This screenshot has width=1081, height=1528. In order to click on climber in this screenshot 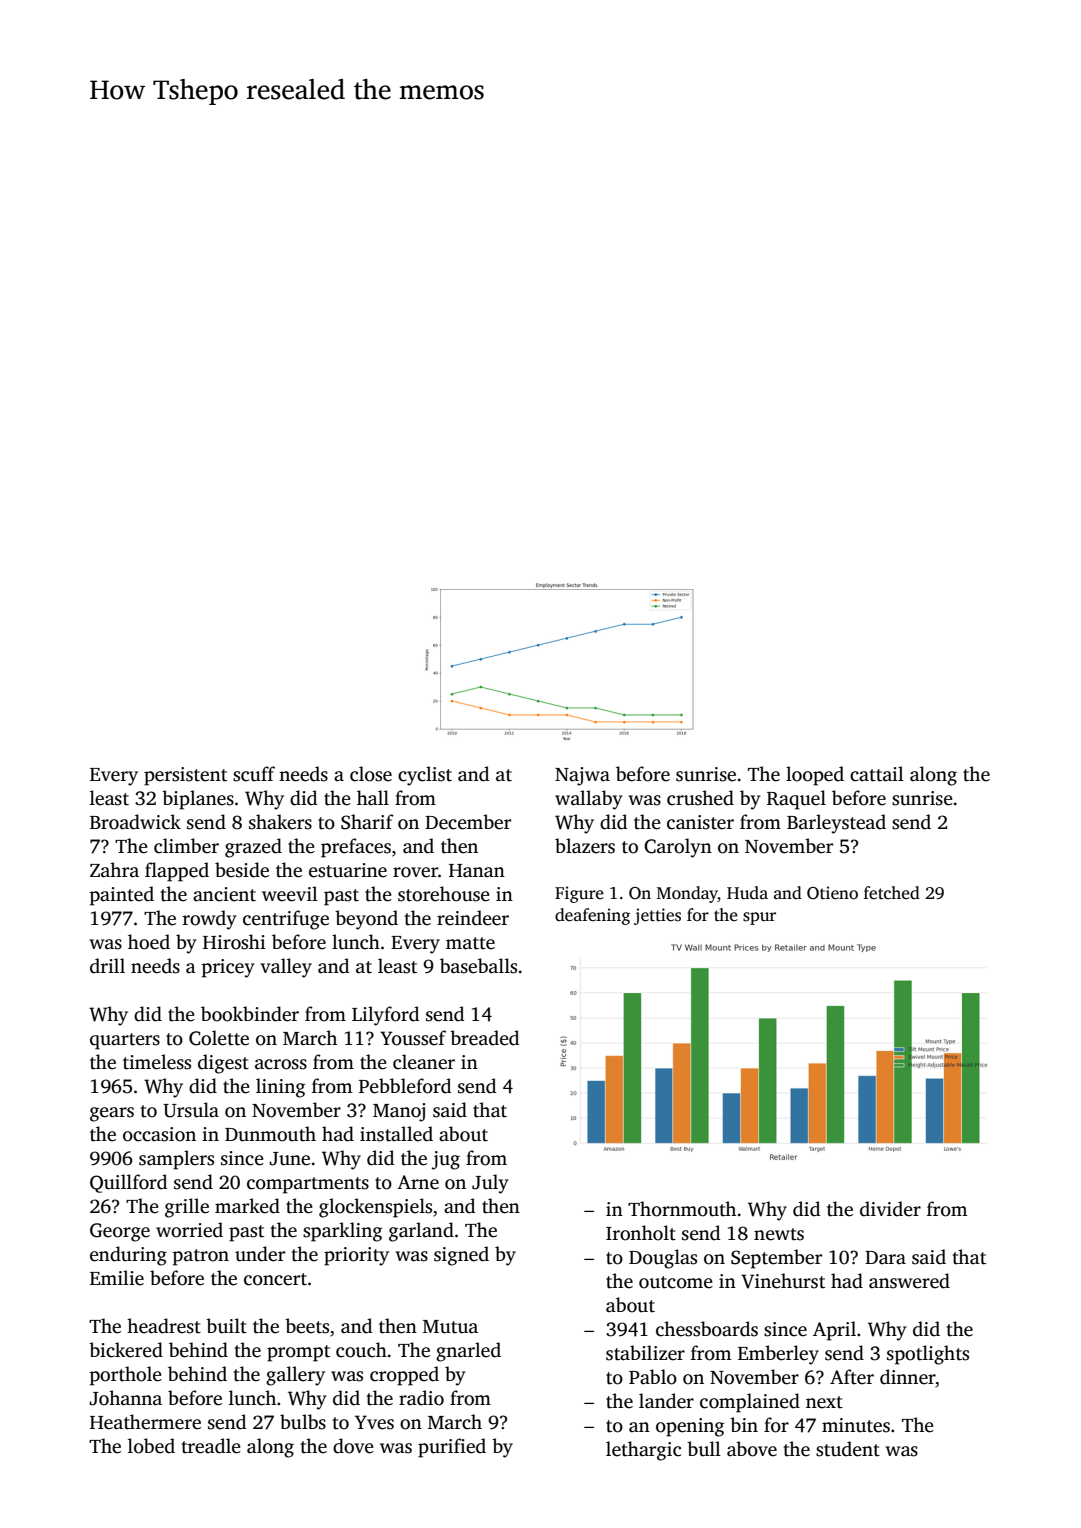, I will do `click(186, 846)`.
